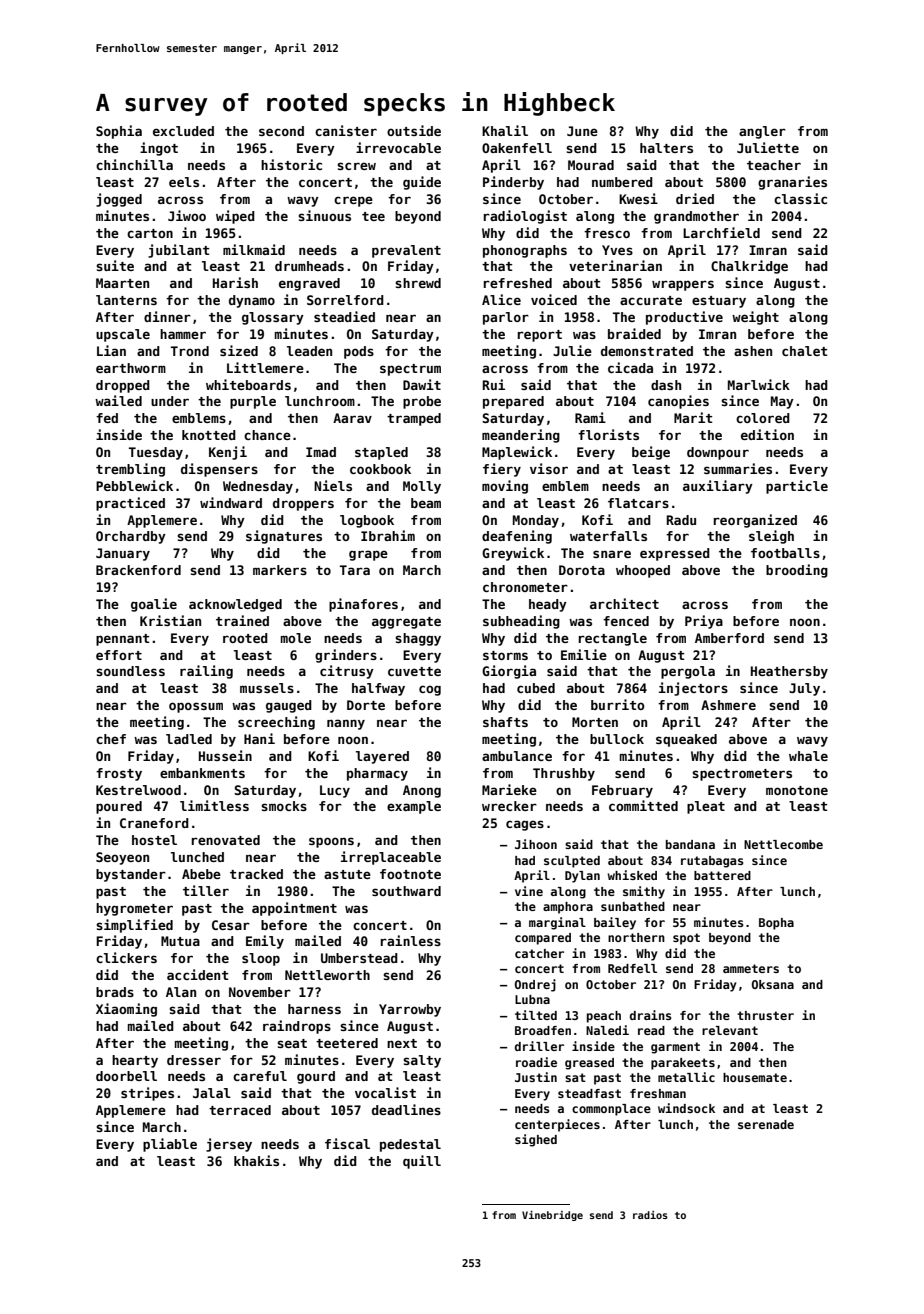 This document has height=1314, width=924. Describe the element at coordinates (366, 705) in the document. I see `Dorte` at that location.
